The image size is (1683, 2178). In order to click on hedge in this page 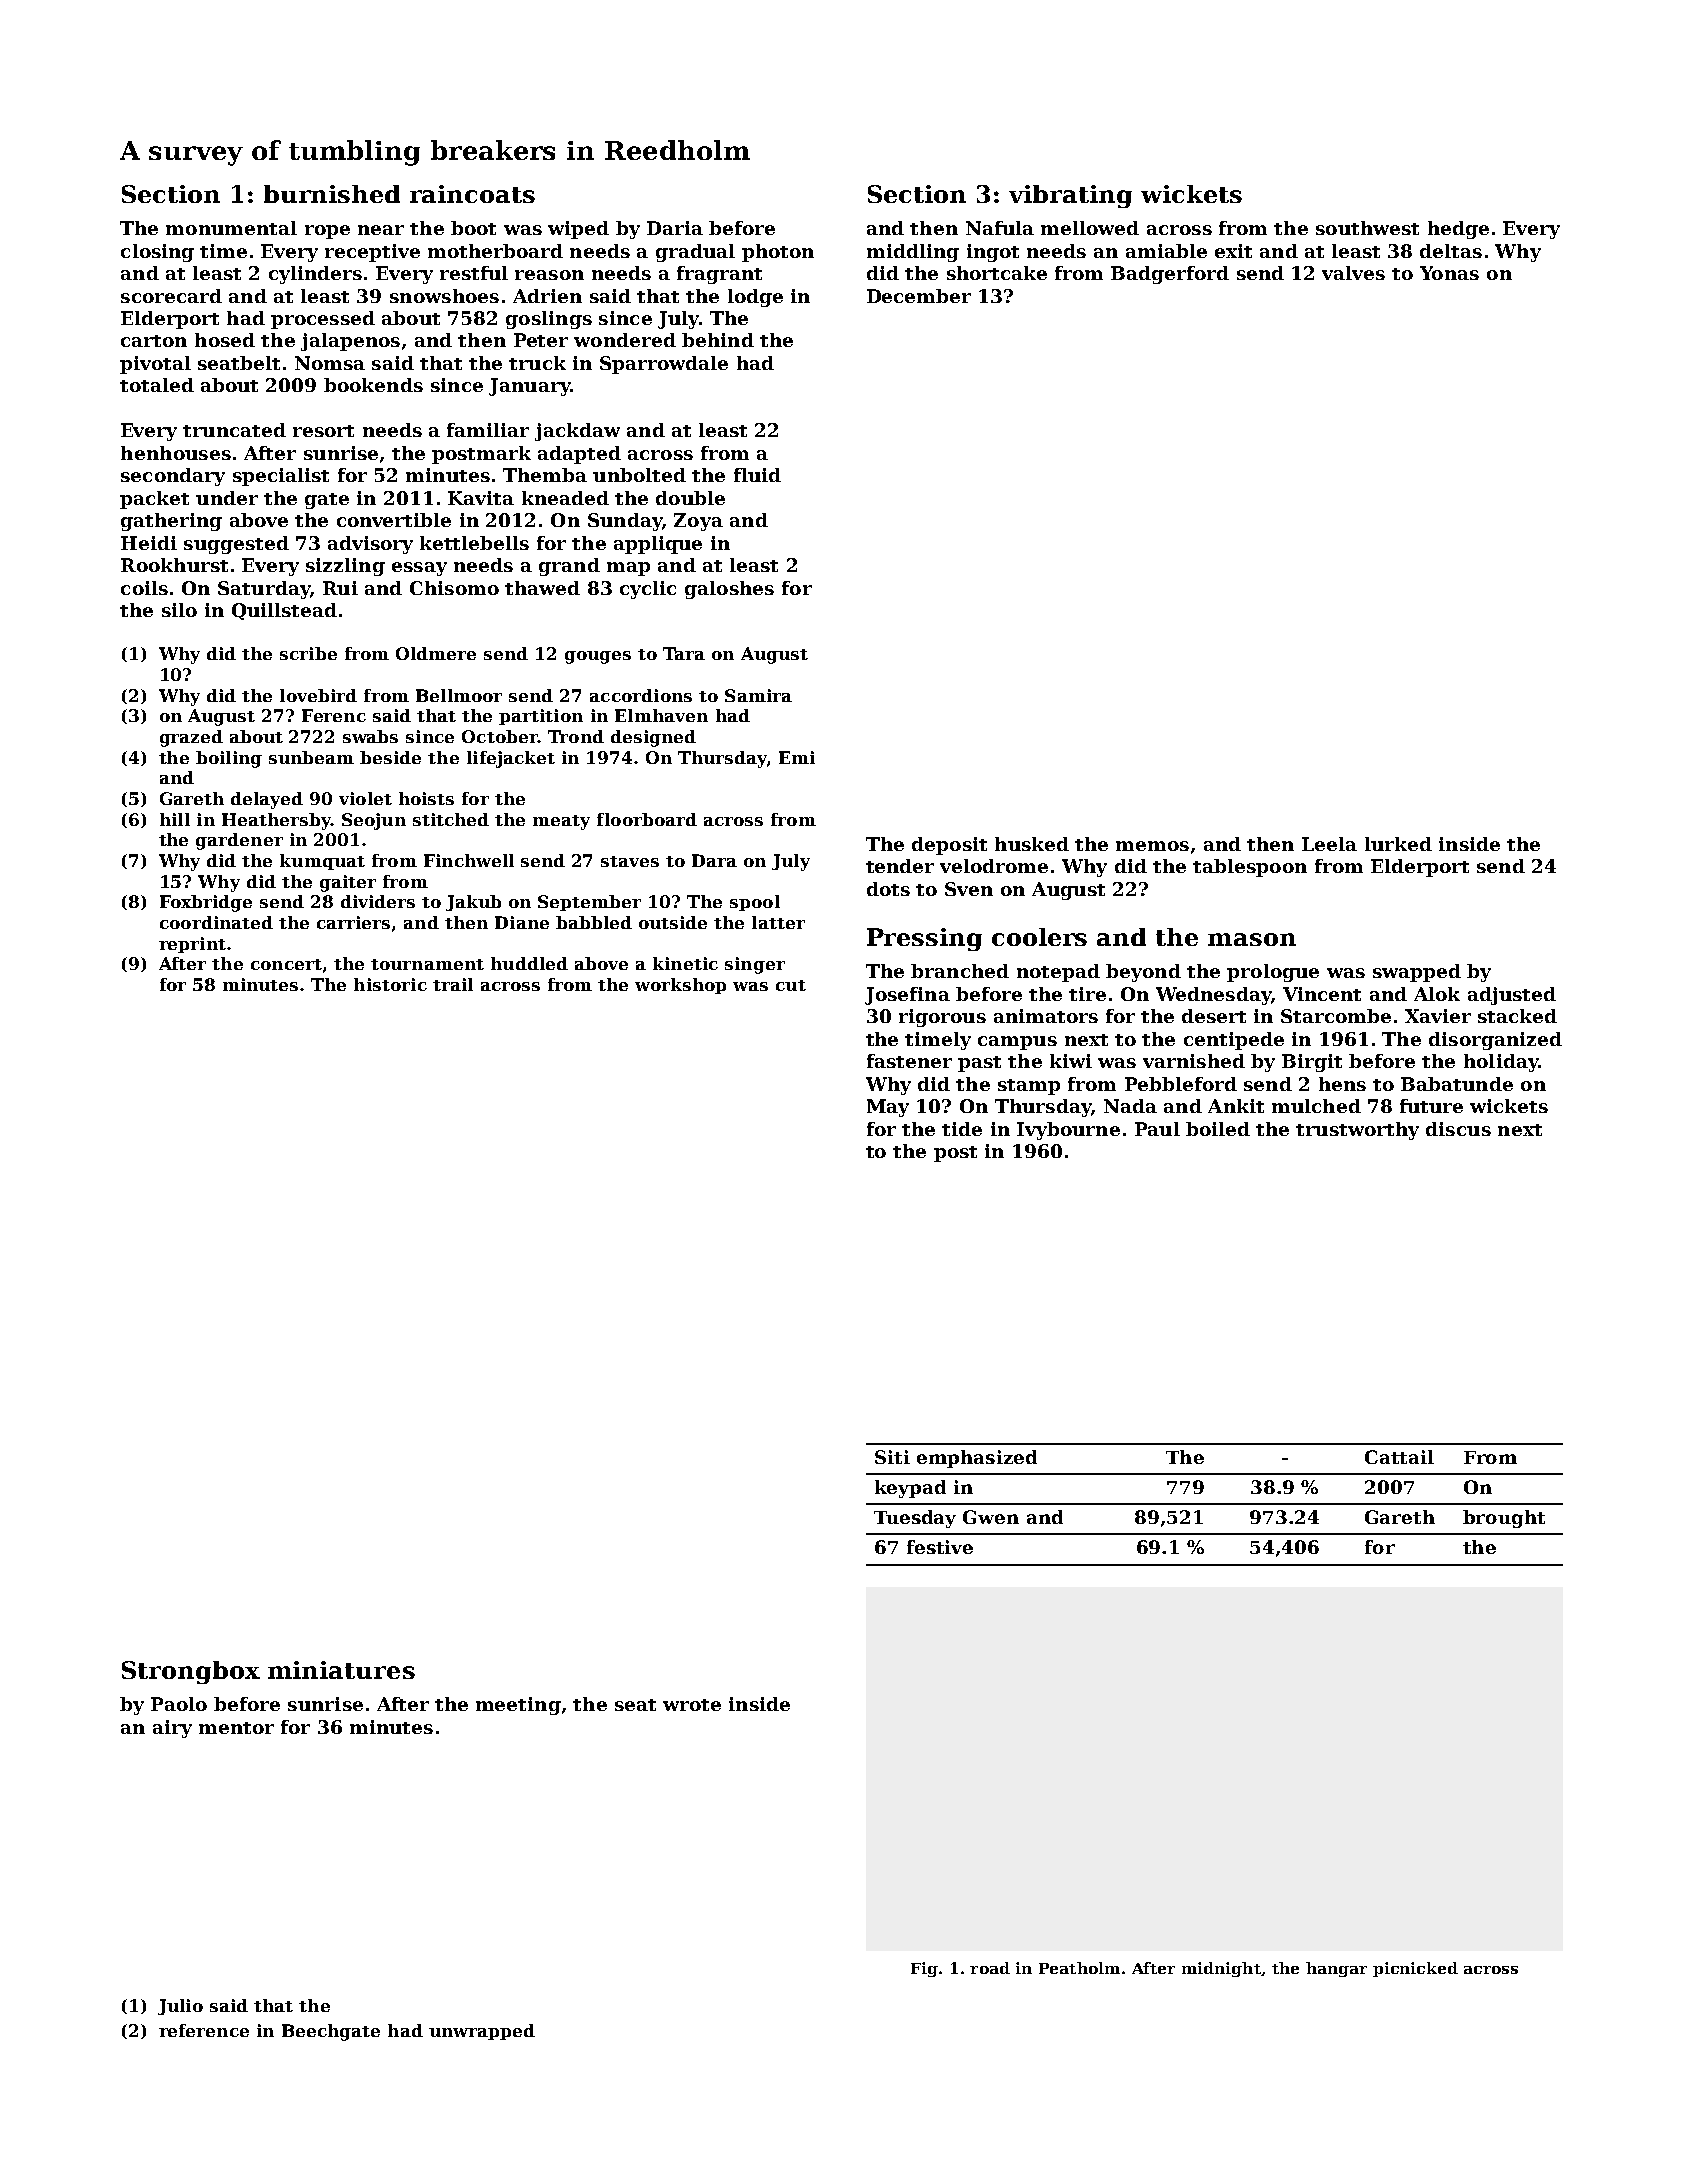, I will do `click(1458, 230)`.
